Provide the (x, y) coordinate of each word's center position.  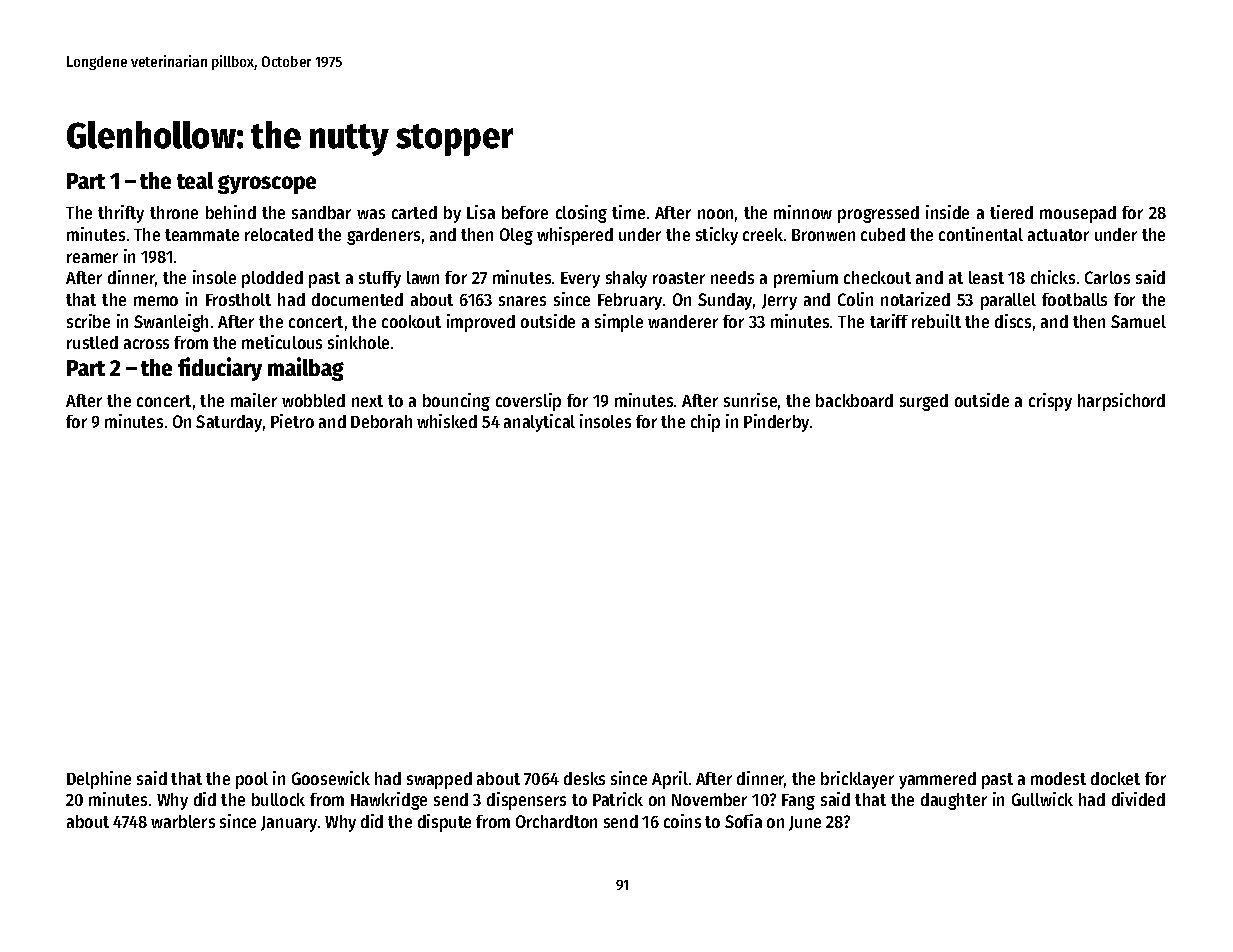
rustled (92, 342)
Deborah (381, 421)
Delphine (99, 780)
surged (924, 402)
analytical (539, 423)
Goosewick (331, 778)
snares (522, 301)
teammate (202, 235)
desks (584, 778)
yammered (937, 780)
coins (682, 821)
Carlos (1107, 277)
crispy (1050, 402)
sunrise (750, 400)
